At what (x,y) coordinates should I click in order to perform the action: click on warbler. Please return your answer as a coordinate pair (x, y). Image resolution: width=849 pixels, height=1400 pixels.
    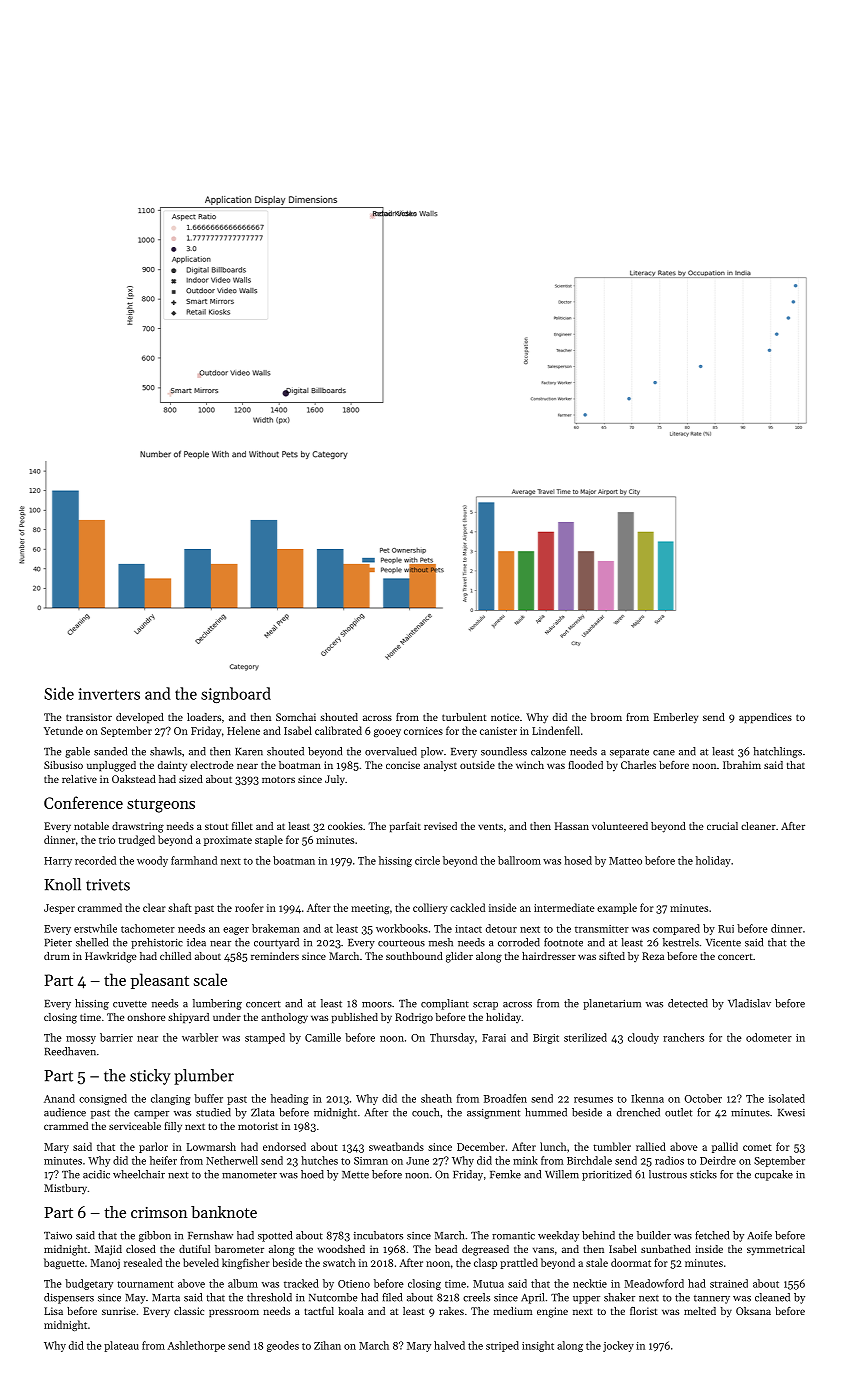
    Looking at the image, I should click on (200, 1037).
